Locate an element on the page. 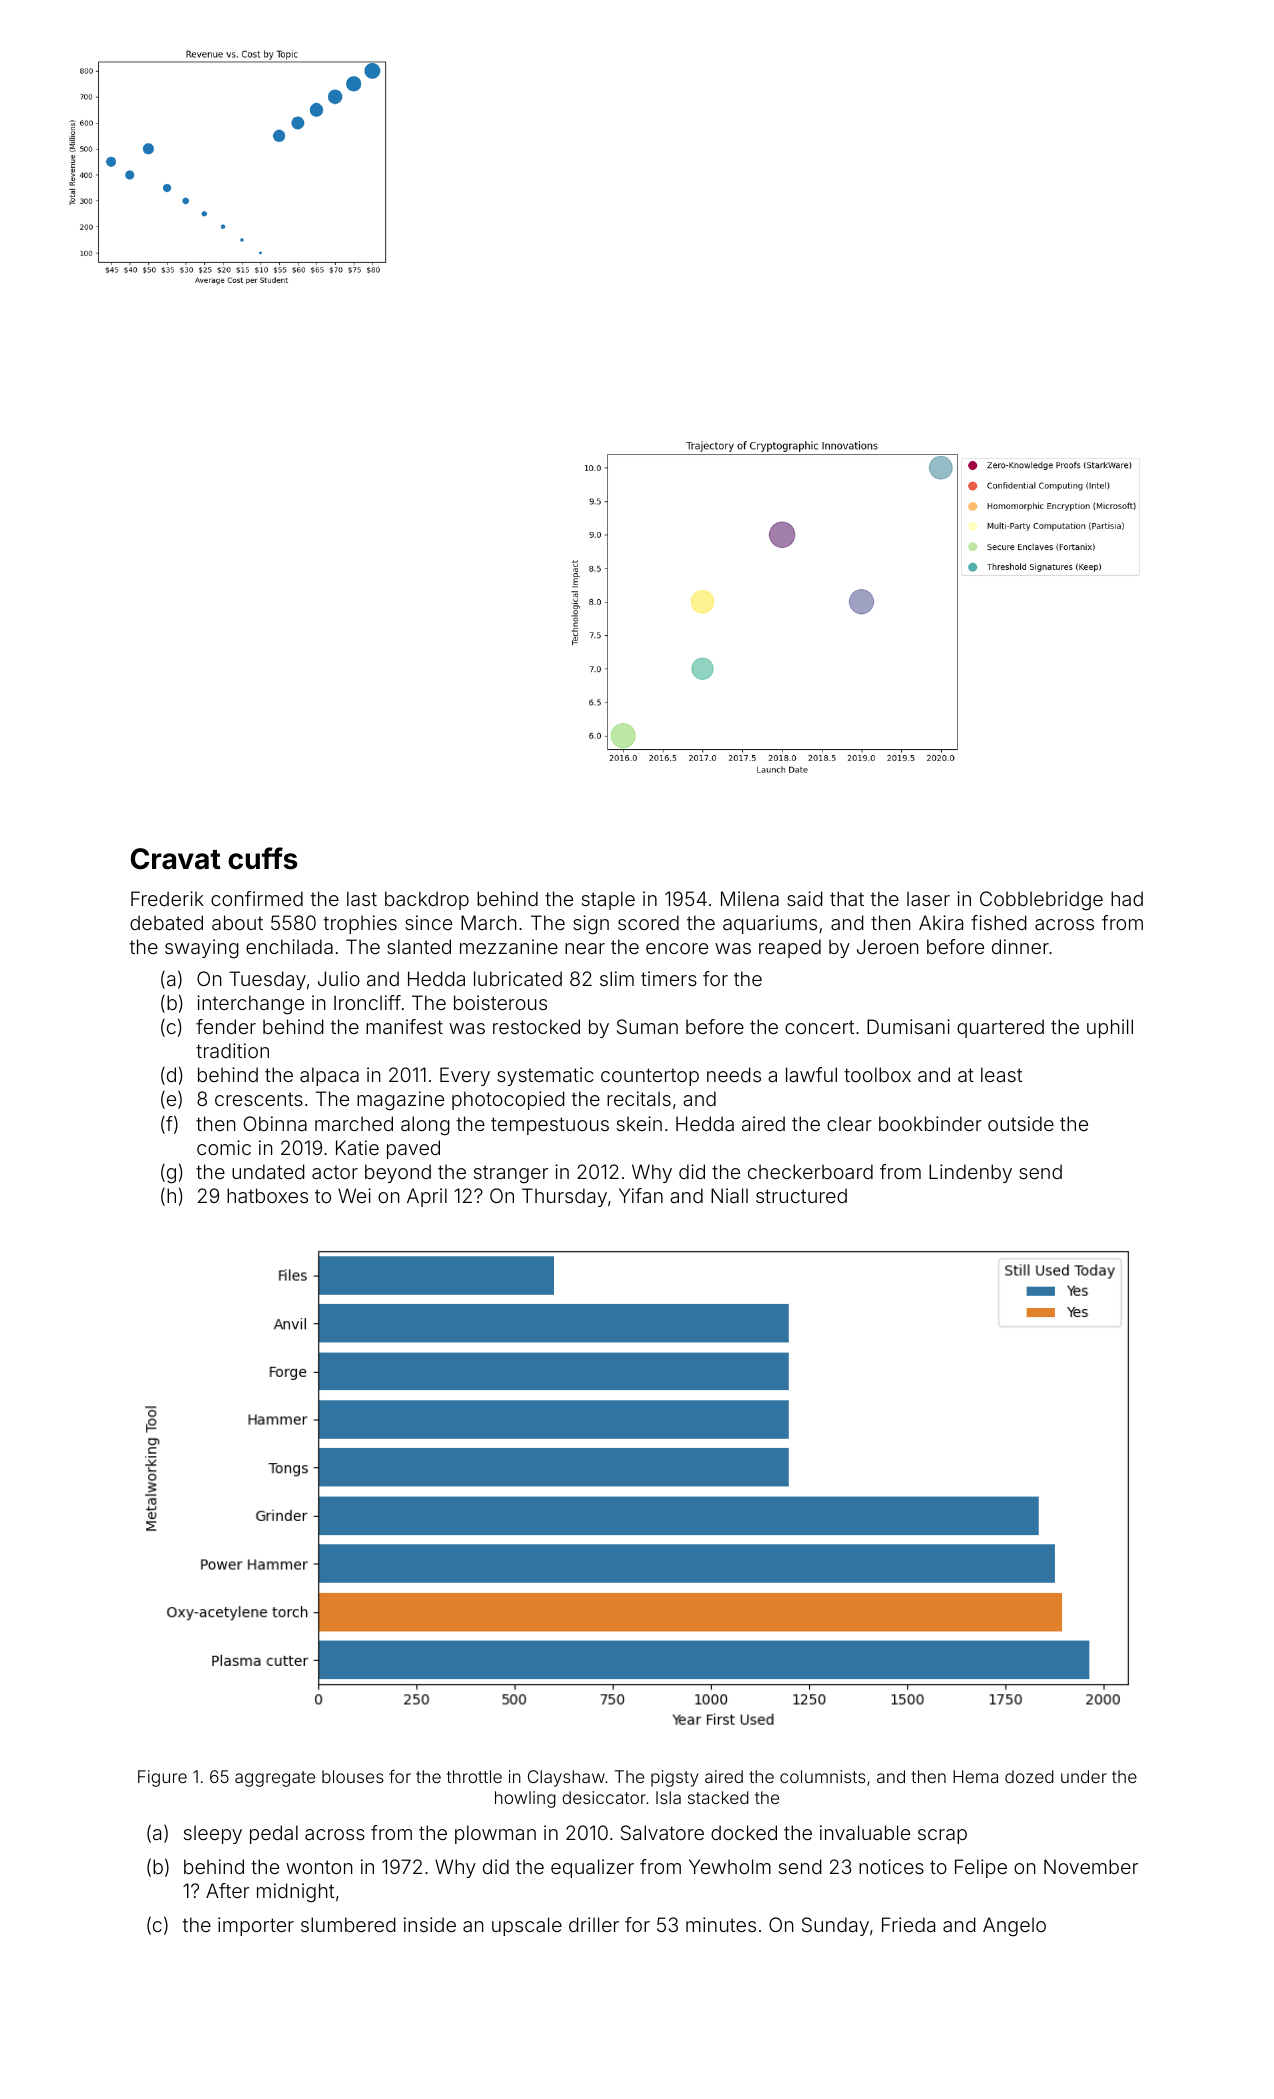 This image has width=1274, height=2099. uphill is located at coordinates (1110, 1028).
